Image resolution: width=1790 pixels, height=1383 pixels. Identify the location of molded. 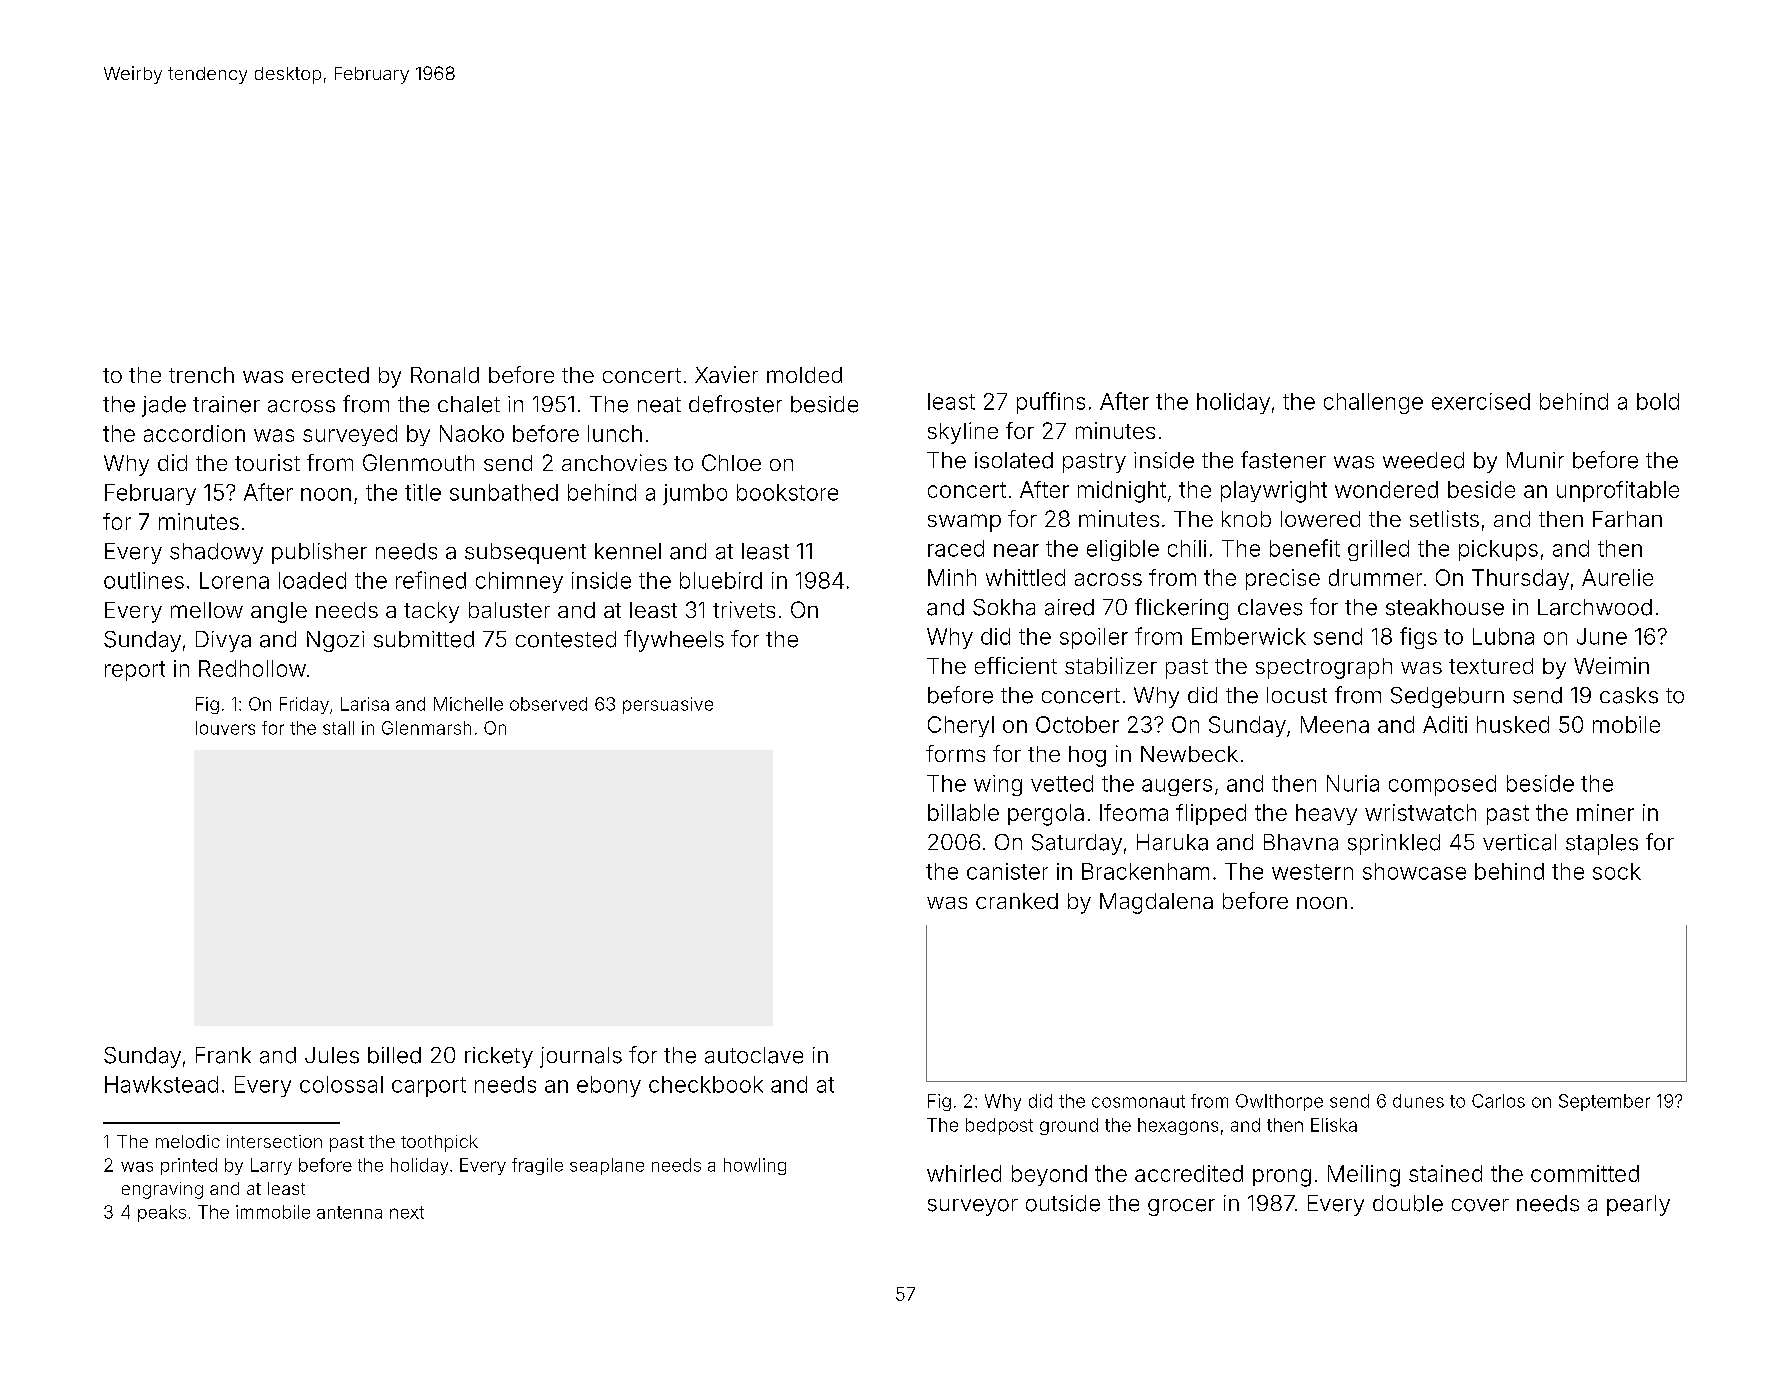
(804, 375).
